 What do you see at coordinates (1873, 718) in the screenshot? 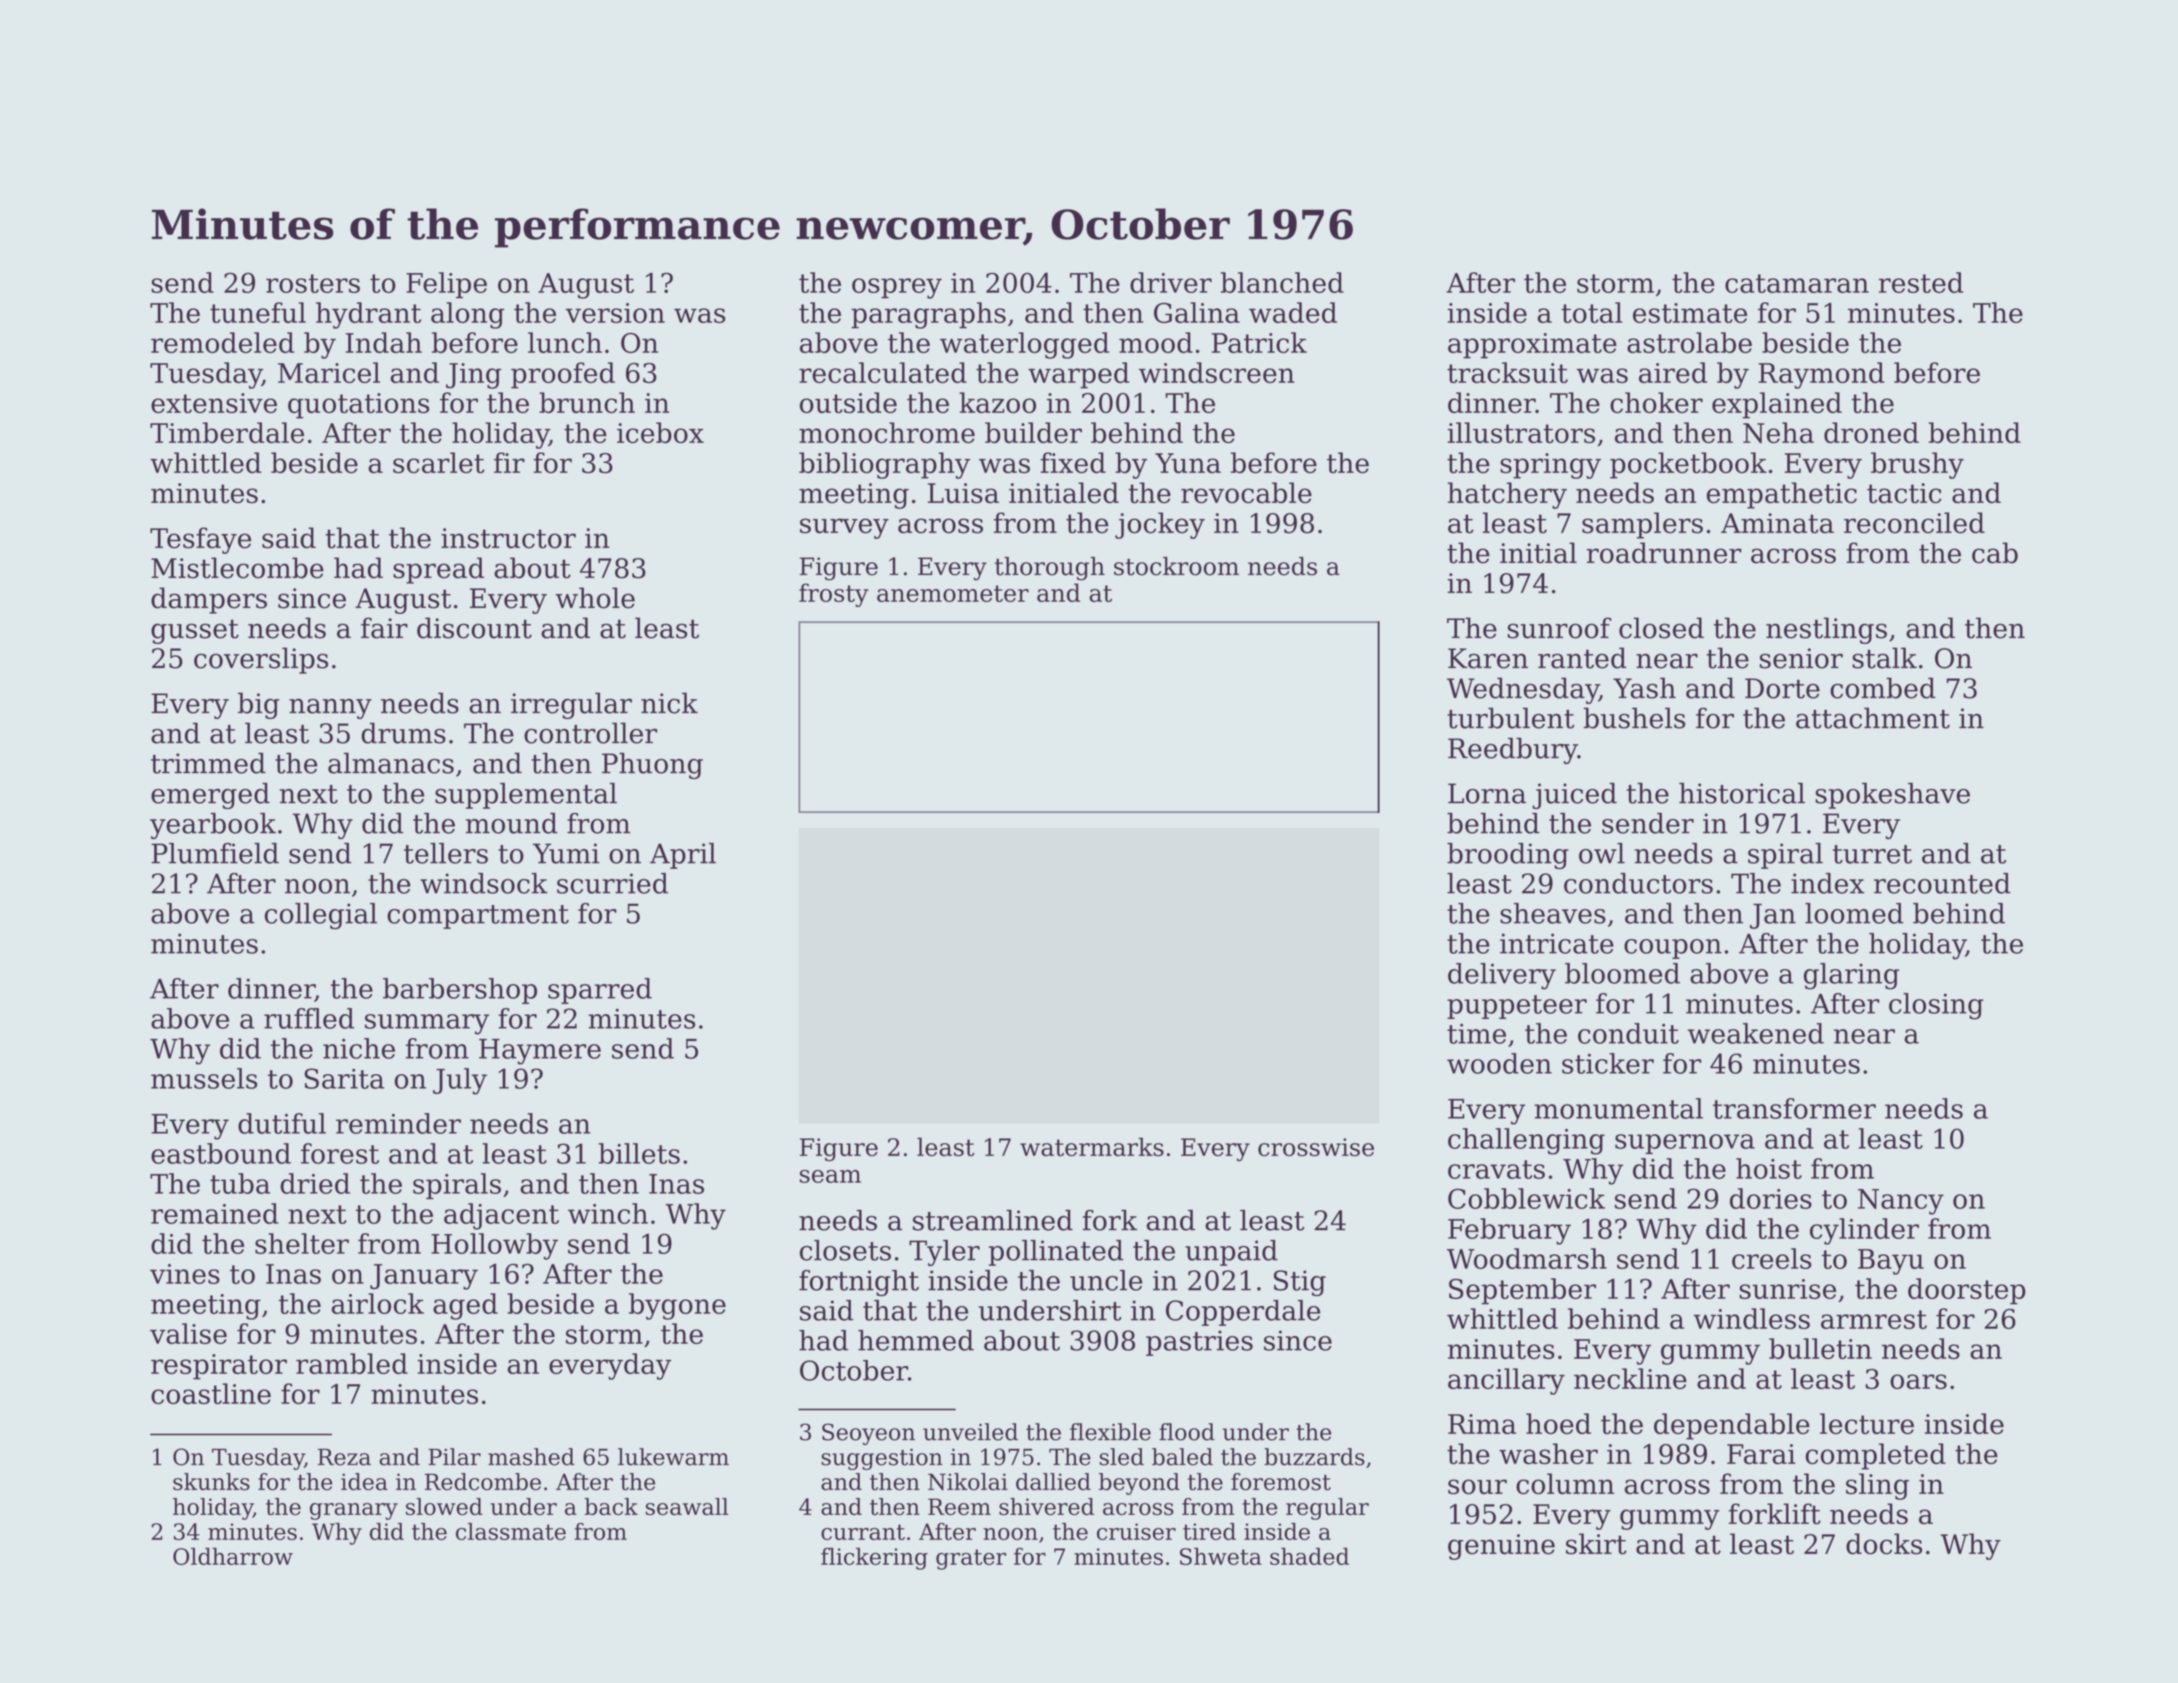
I see `attachment` at bounding box center [1873, 718].
